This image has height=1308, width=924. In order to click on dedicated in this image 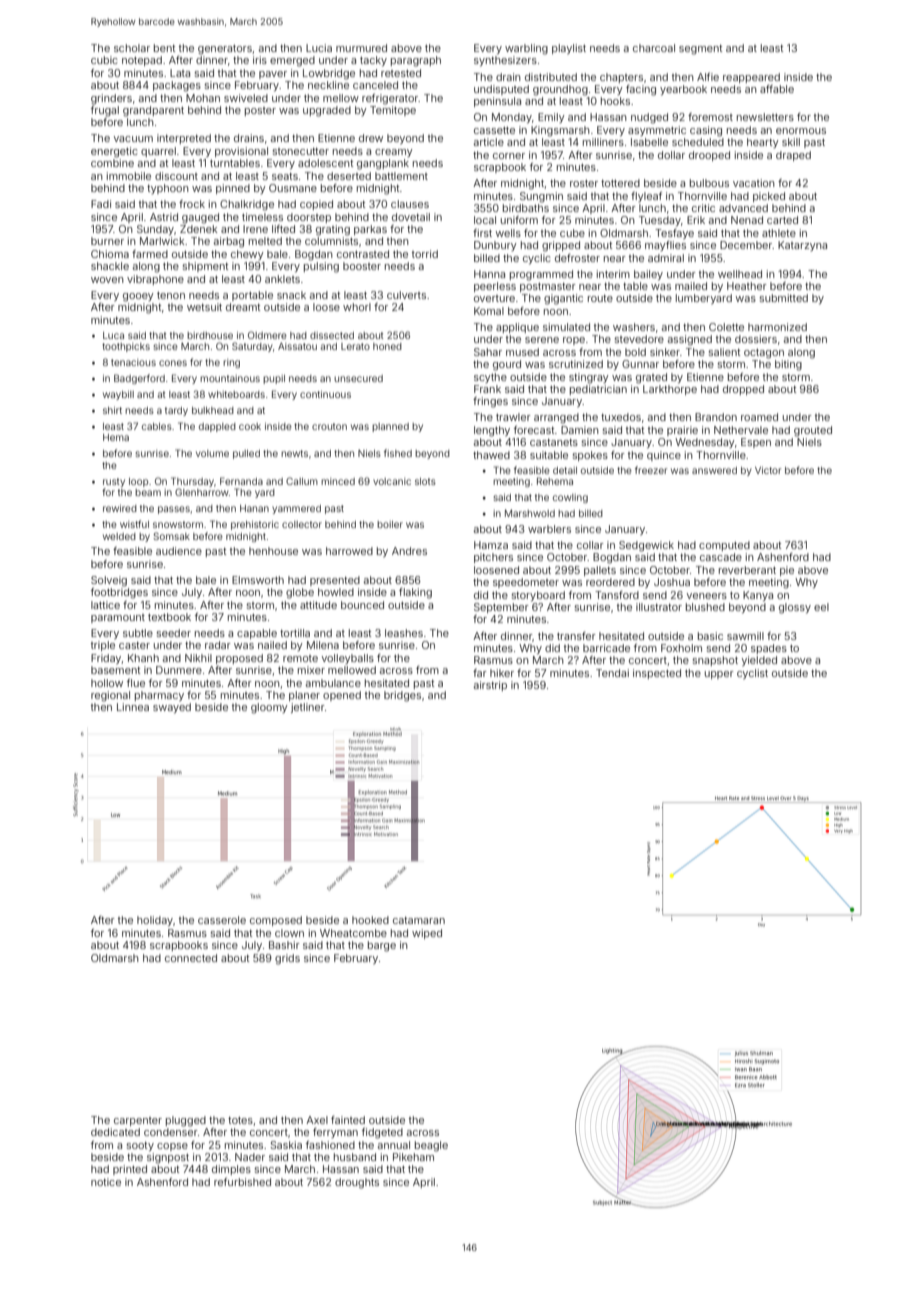, I will do `click(115, 1132)`.
